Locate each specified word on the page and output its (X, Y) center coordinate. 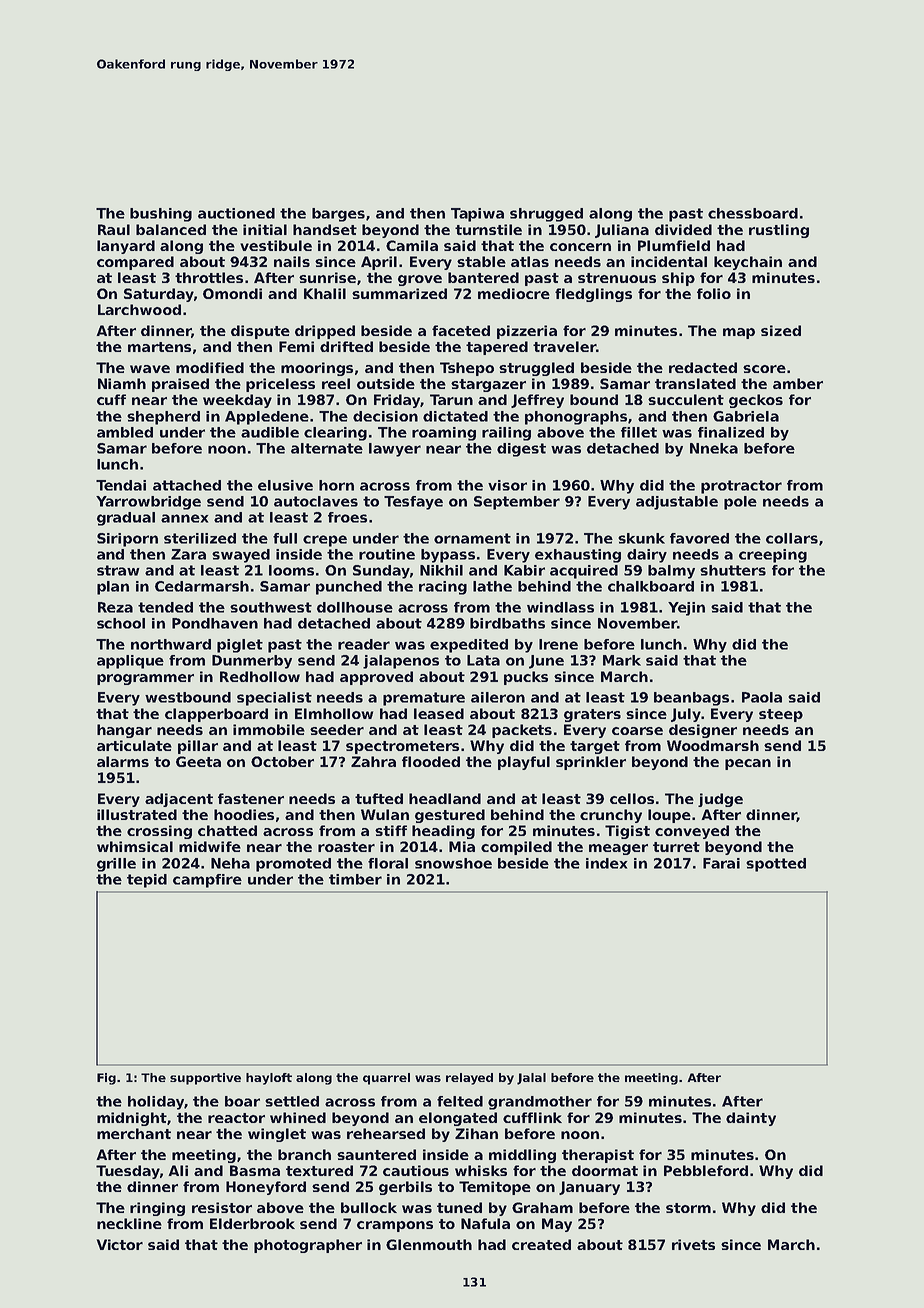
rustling (779, 231)
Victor (120, 1244)
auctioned (236, 213)
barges (338, 215)
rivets (693, 1244)
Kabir (524, 570)
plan (113, 588)
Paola (762, 697)
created (541, 1244)
